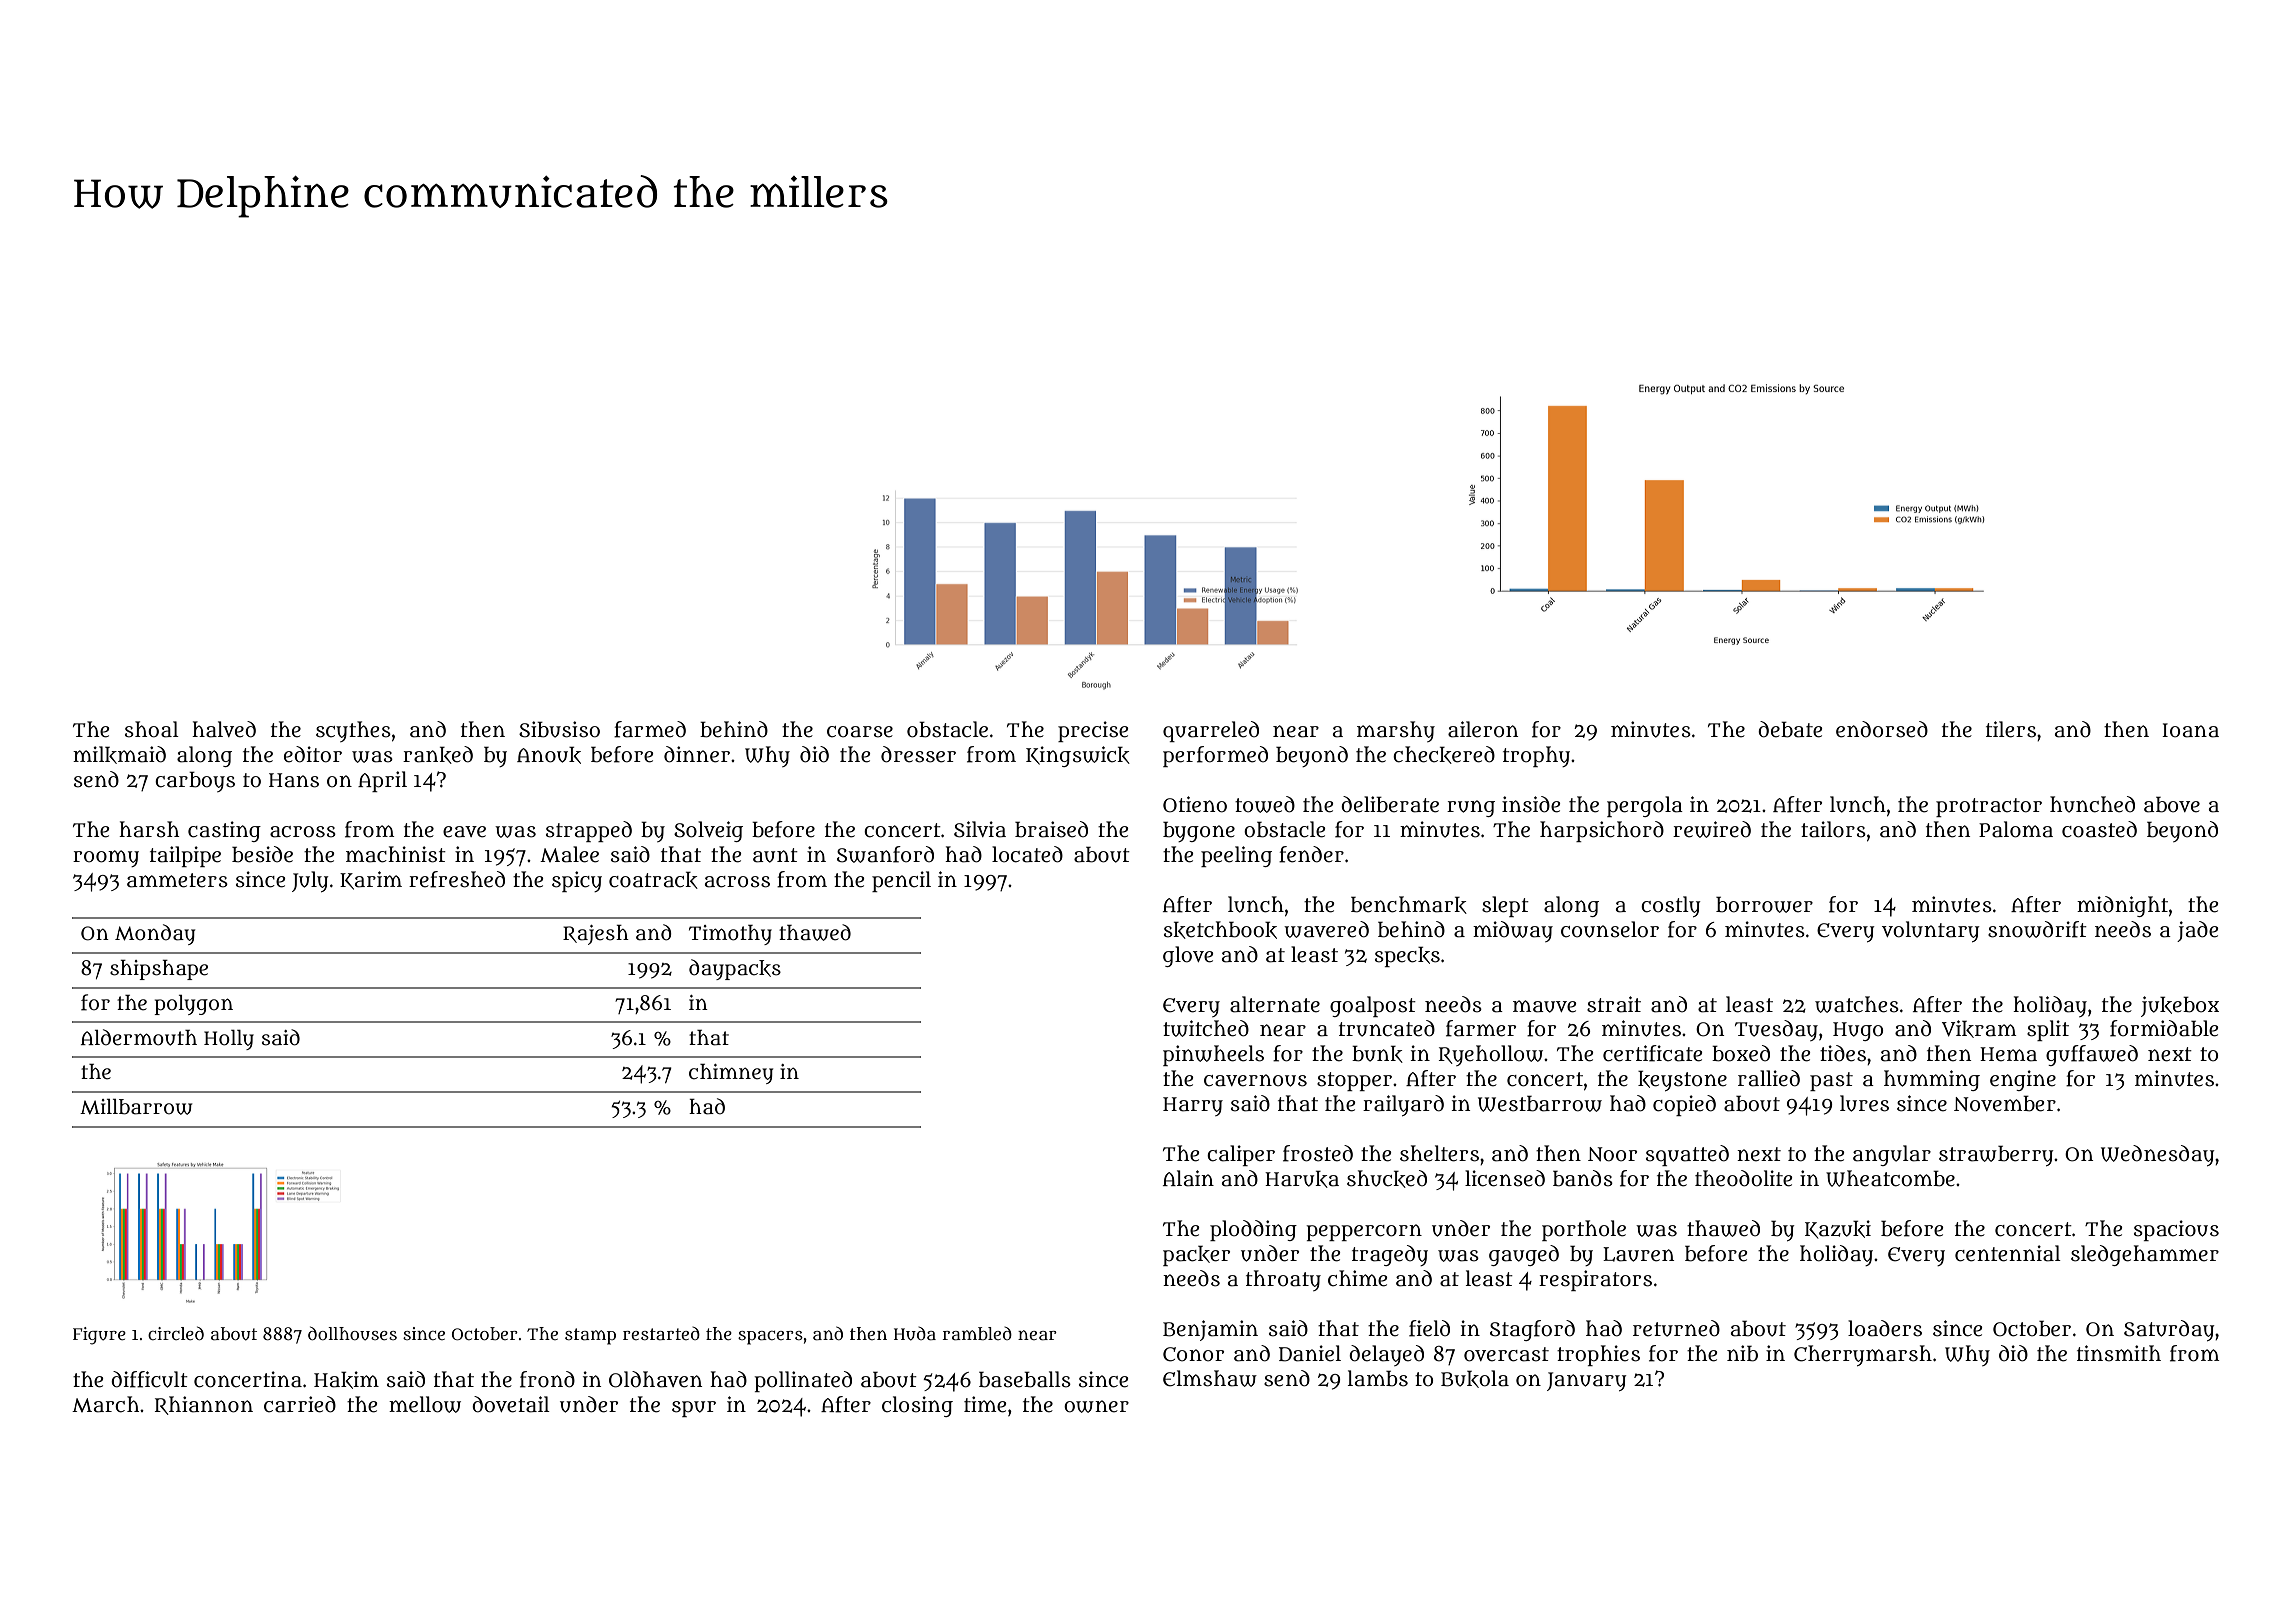 This image has height=1620, width=2292. What do you see at coordinates (2190, 730) in the image?
I see `Ioana` at bounding box center [2190, 730].
